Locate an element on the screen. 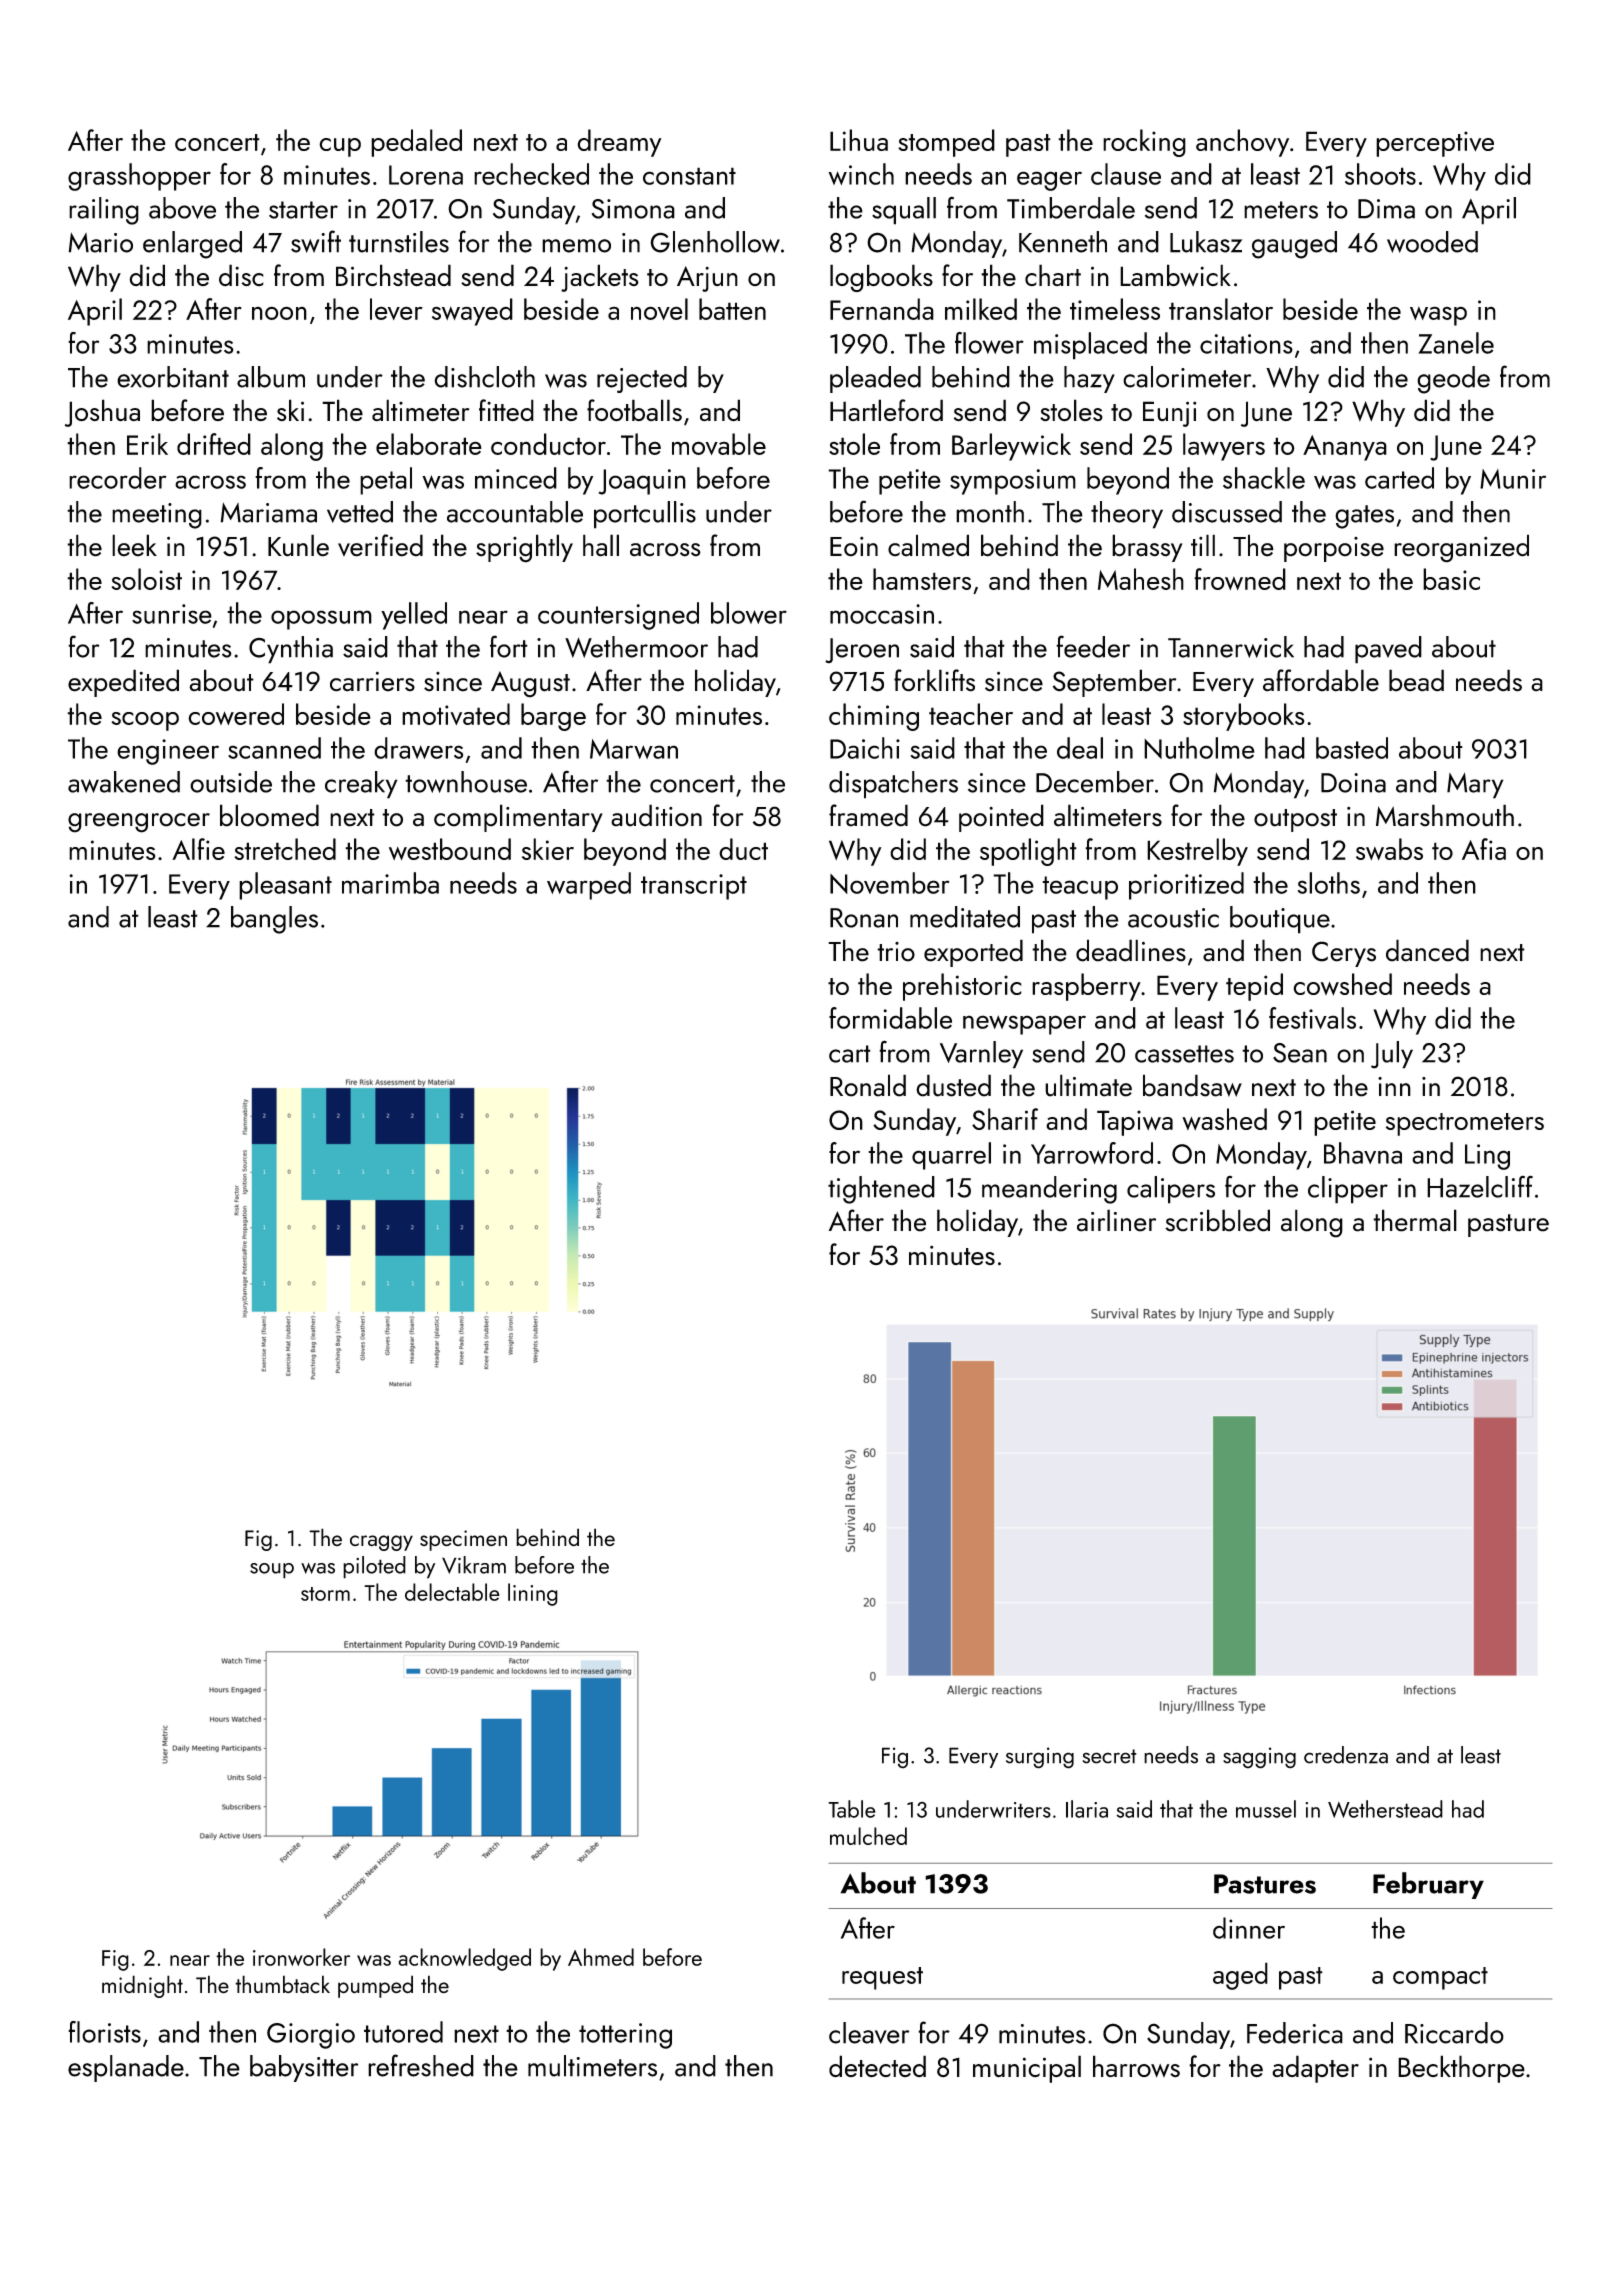  dispatchers is located at coordinates (893, 785).
